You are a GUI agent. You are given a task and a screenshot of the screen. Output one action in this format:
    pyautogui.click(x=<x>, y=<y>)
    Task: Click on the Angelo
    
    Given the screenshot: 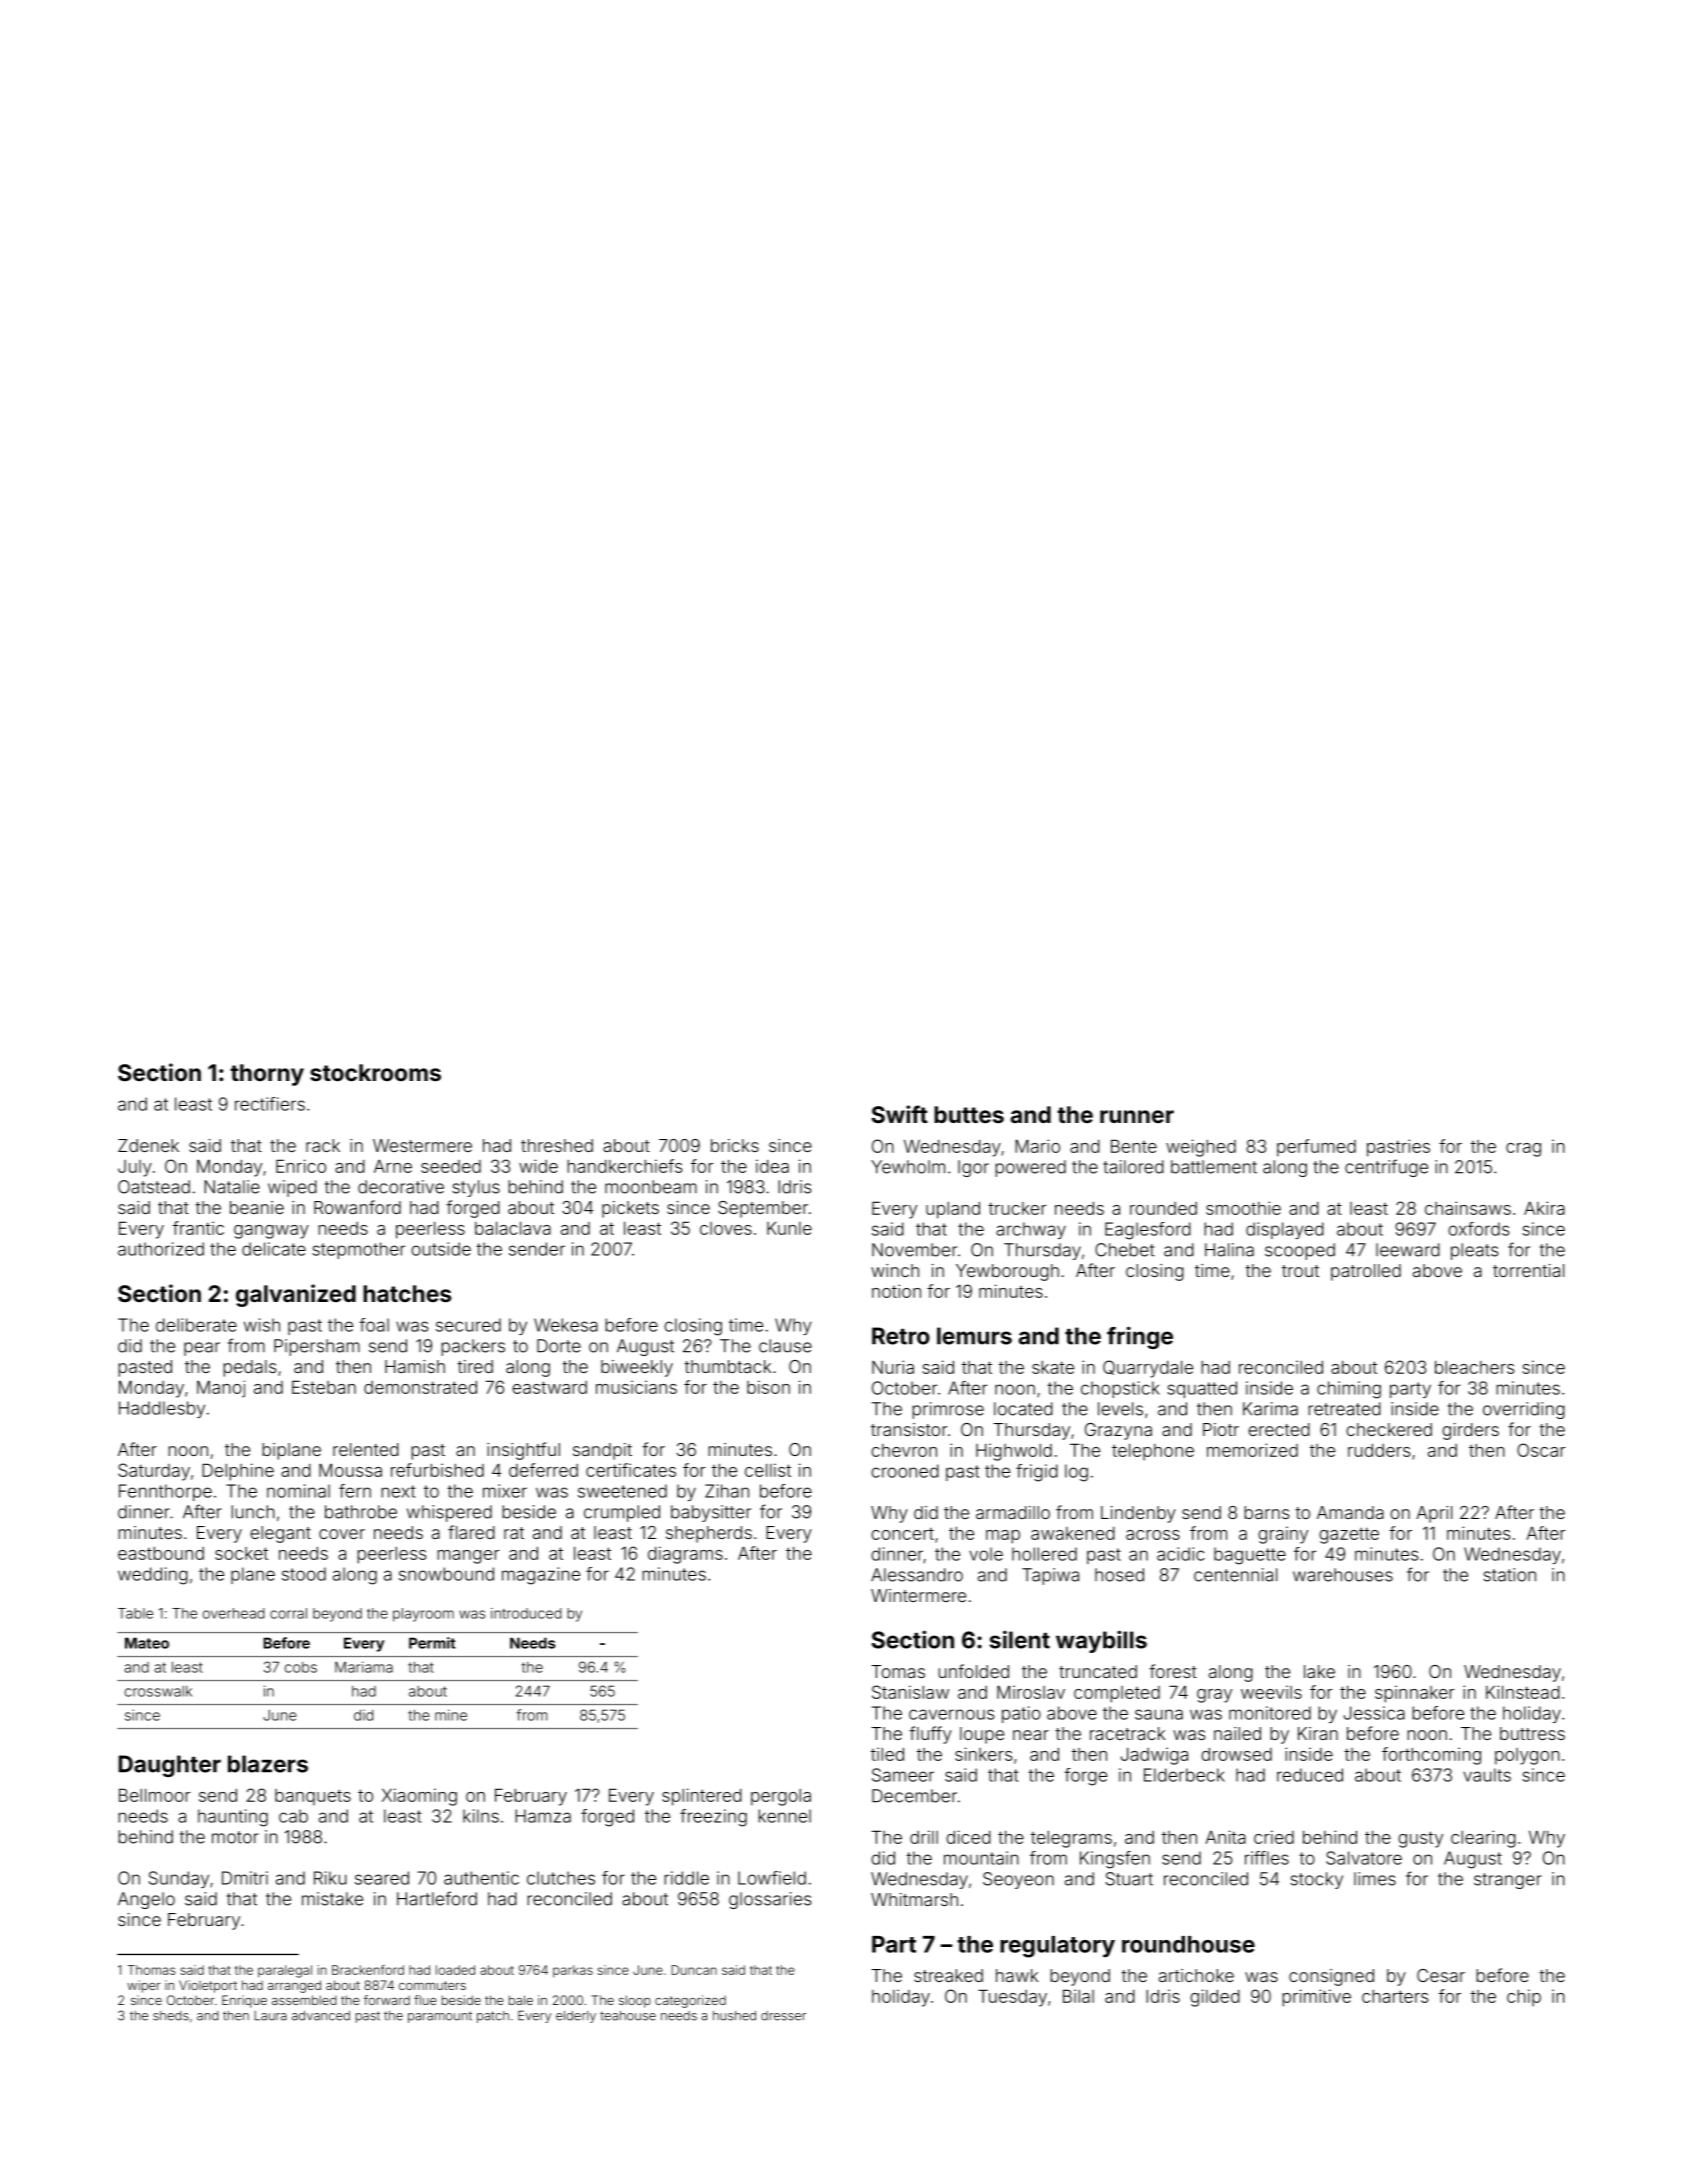 What is the action you would take?
    pyautogui.click(x=146, y=1900)
